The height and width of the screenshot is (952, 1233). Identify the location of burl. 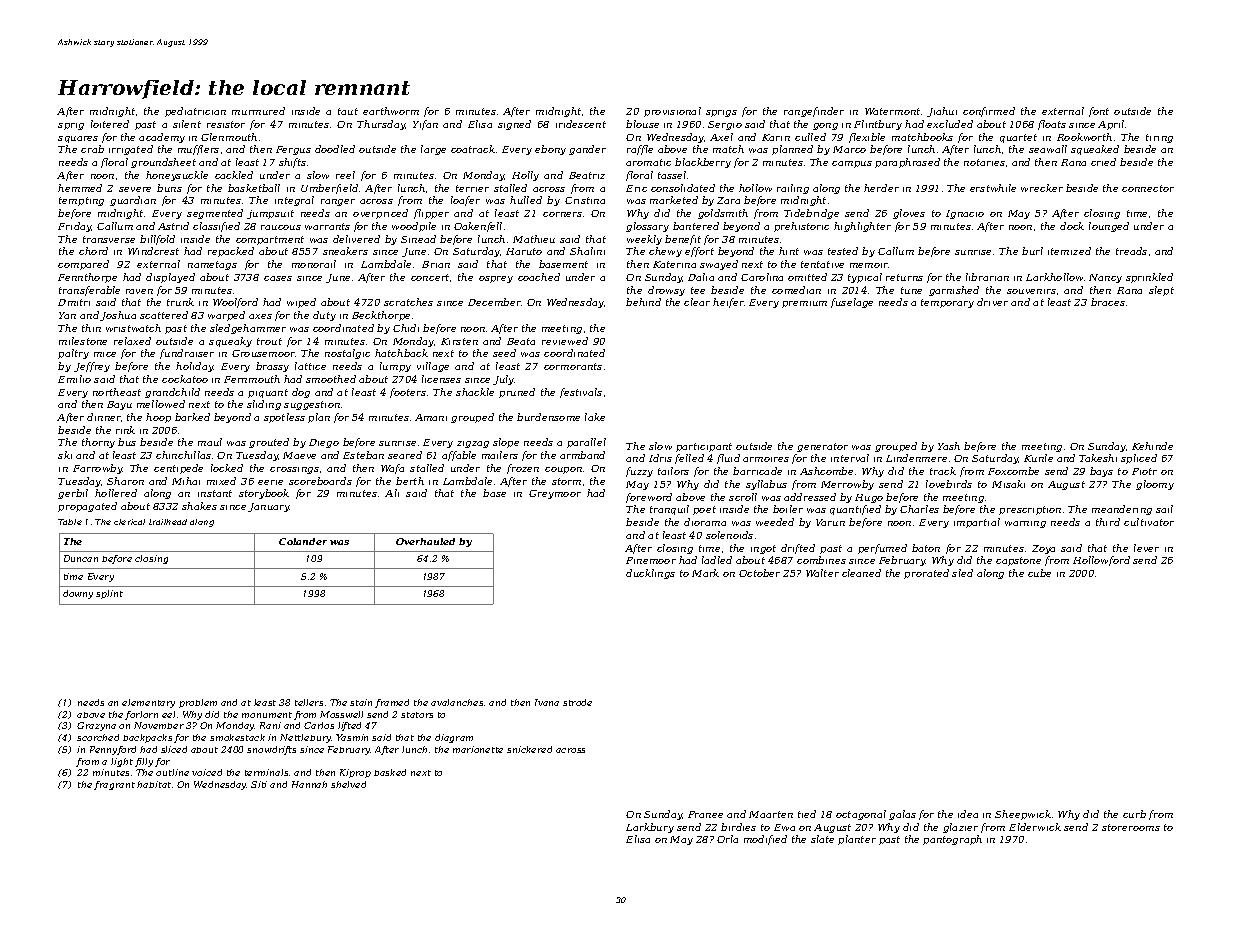
(1032, 251).
